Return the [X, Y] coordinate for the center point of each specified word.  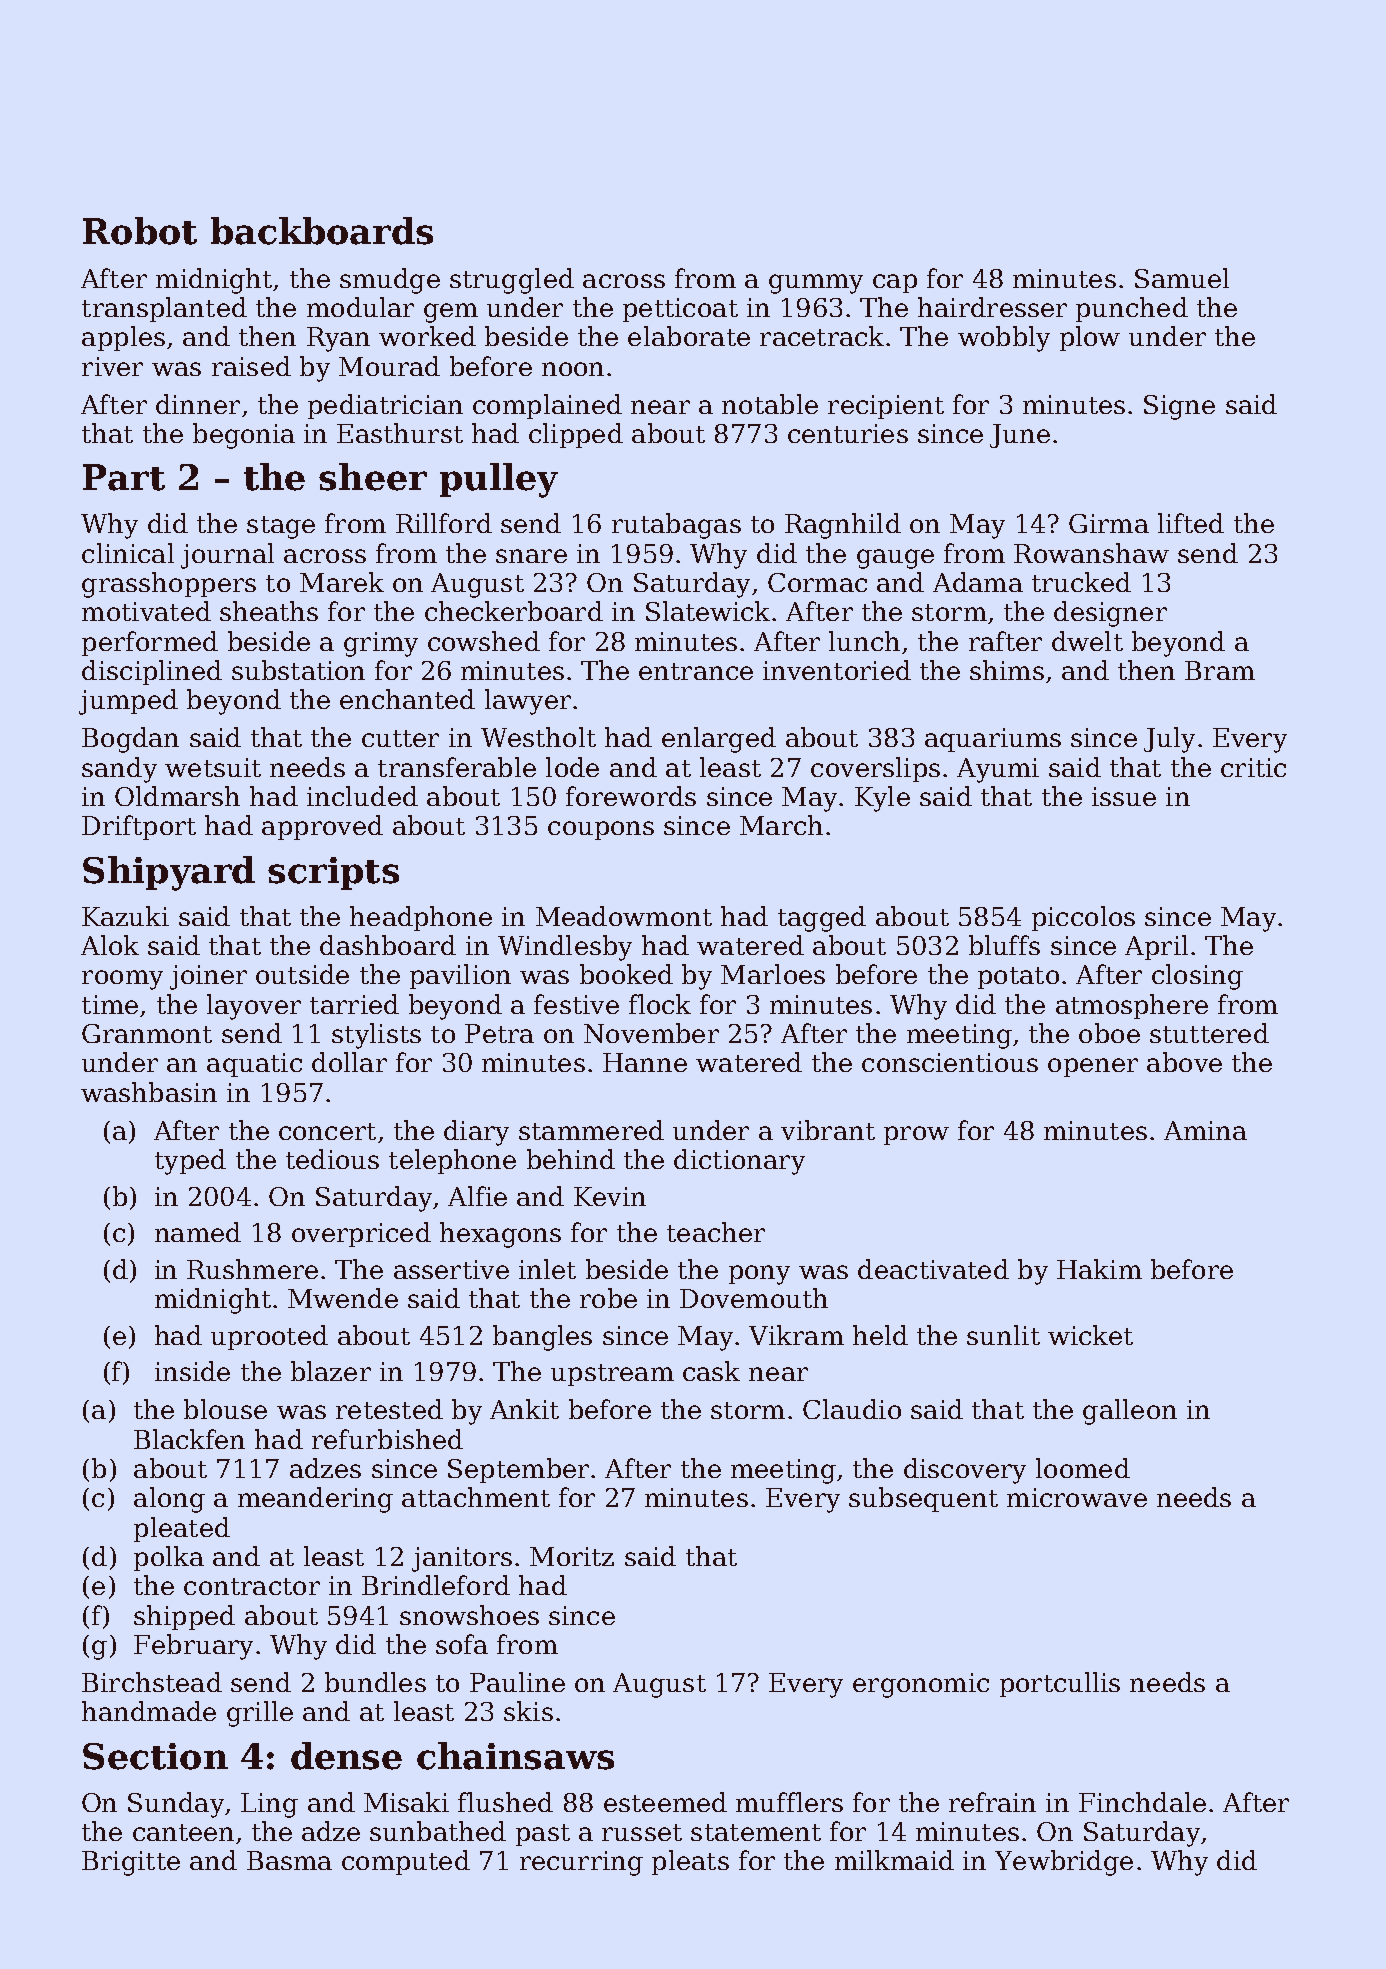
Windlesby [565, 948]
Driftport [139, 827]
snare [531, 556]
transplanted [164, 309]
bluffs [1004, 945]
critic [1253, 767]
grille [260, 1714]
